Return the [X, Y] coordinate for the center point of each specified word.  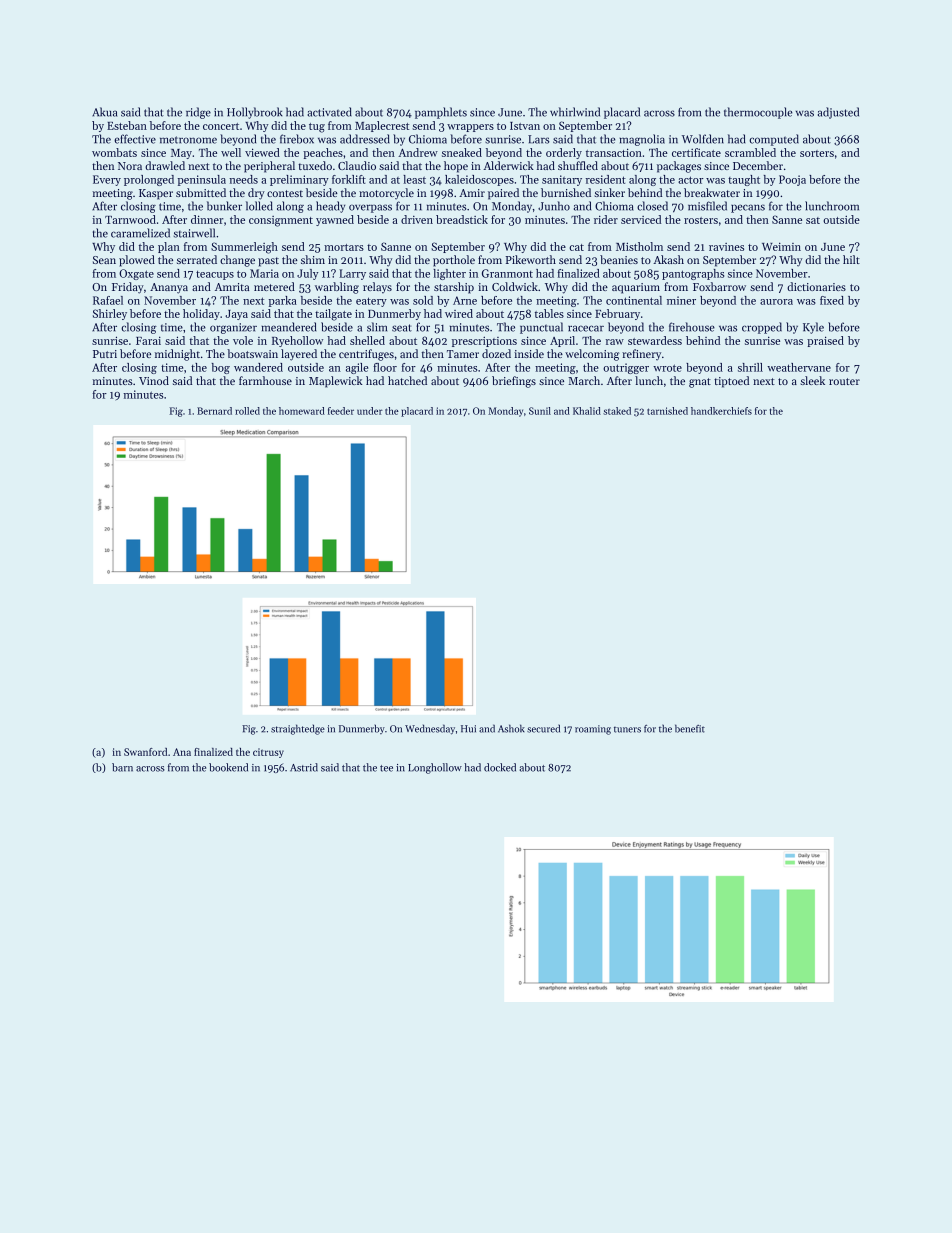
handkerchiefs [721, 411]
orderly [564, 153]
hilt [851, 259]
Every [107, 180]
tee [386, 768]
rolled [247, 411]
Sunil [540, 411]
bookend [228, 767]
